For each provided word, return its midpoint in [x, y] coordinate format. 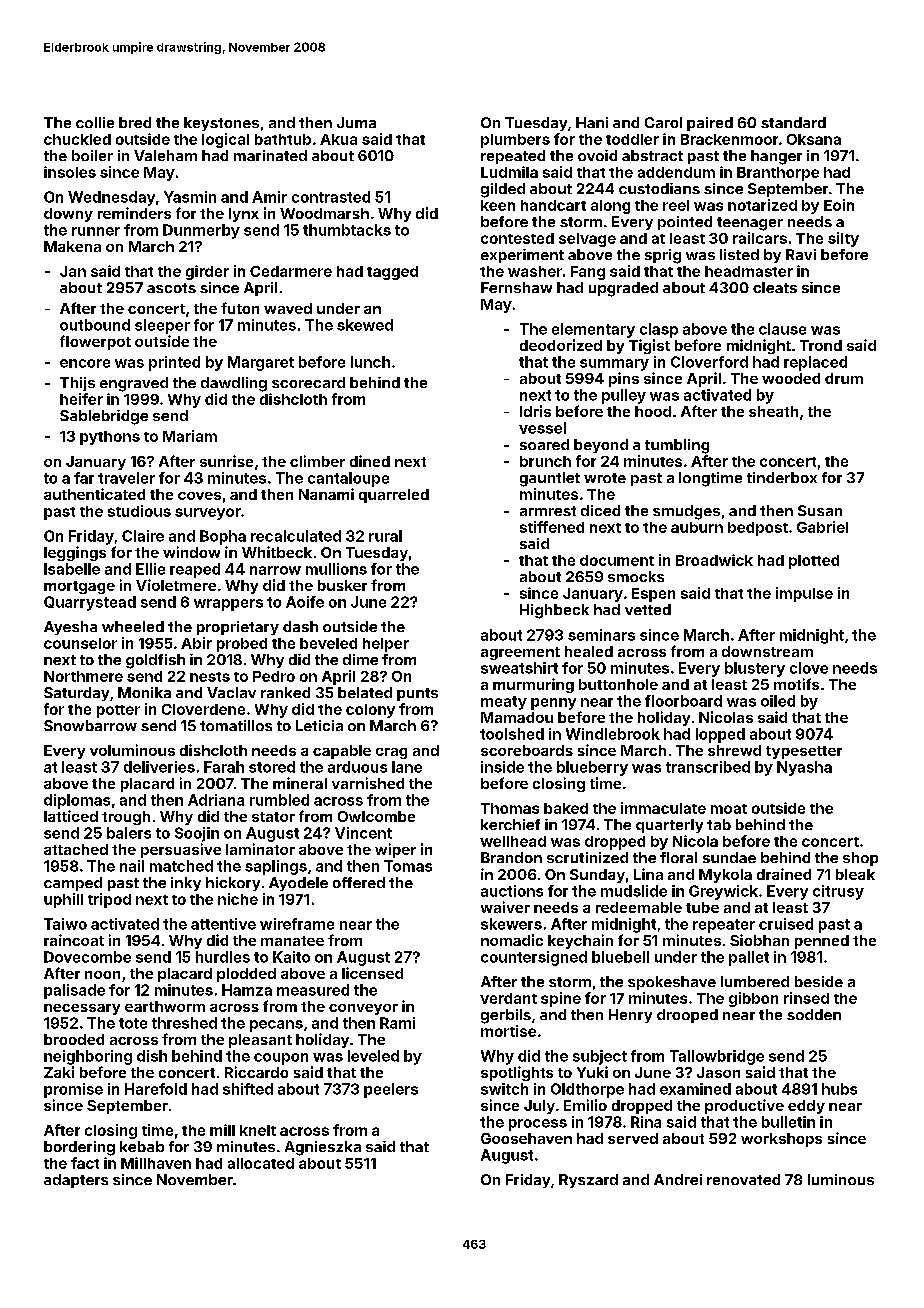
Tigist [649, 346]
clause [782, 329]
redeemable [639, 907]
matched [181, 866]
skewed [365, 325]
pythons [110, 438]
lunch [370, 362]
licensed [372, 973]
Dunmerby [201, 231]
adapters [76, 1181]
